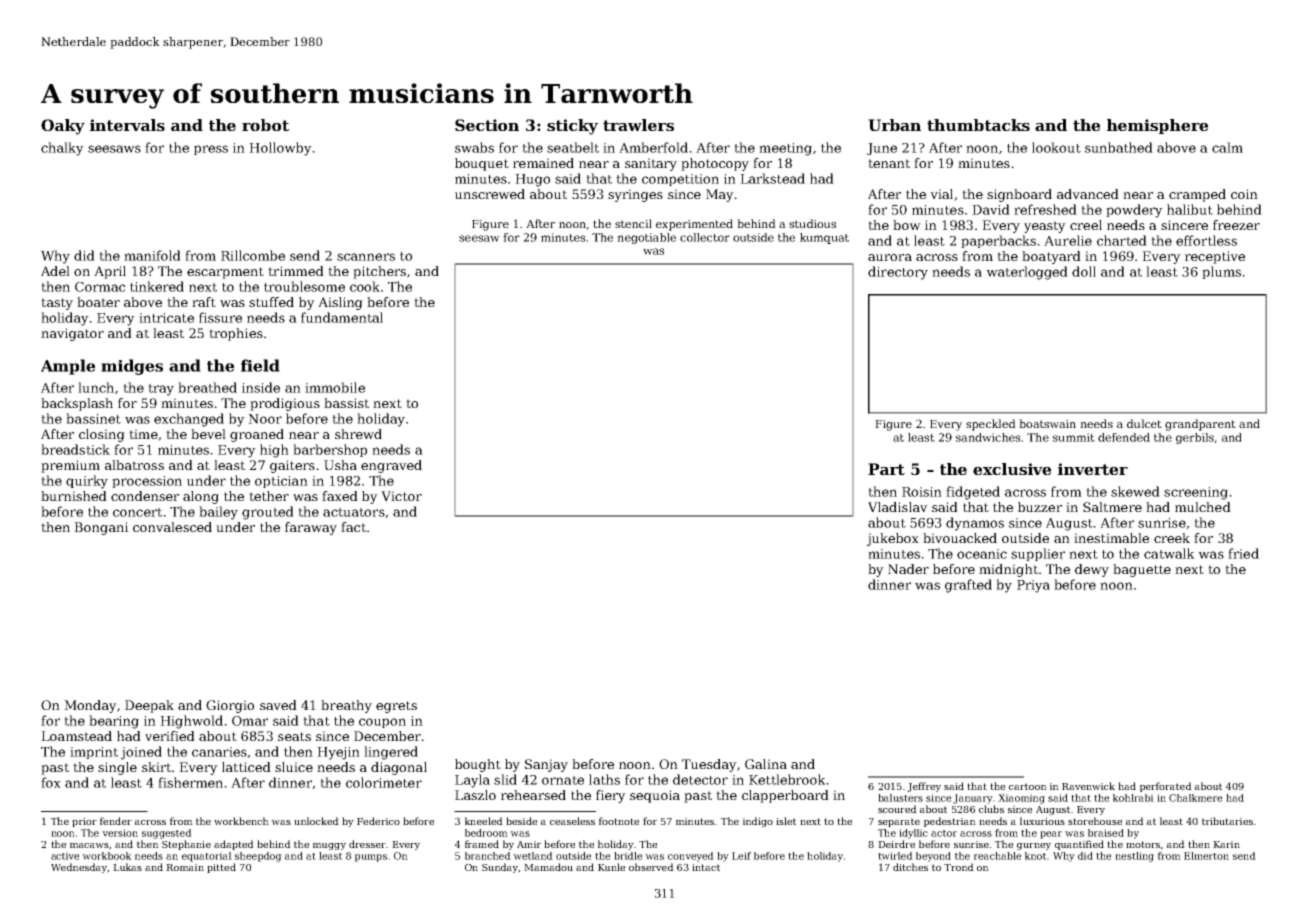  What do you see at coordinates (1157, 126) in the screenshot?
I see `hemisphere` at bounding box center [1157, 126].
